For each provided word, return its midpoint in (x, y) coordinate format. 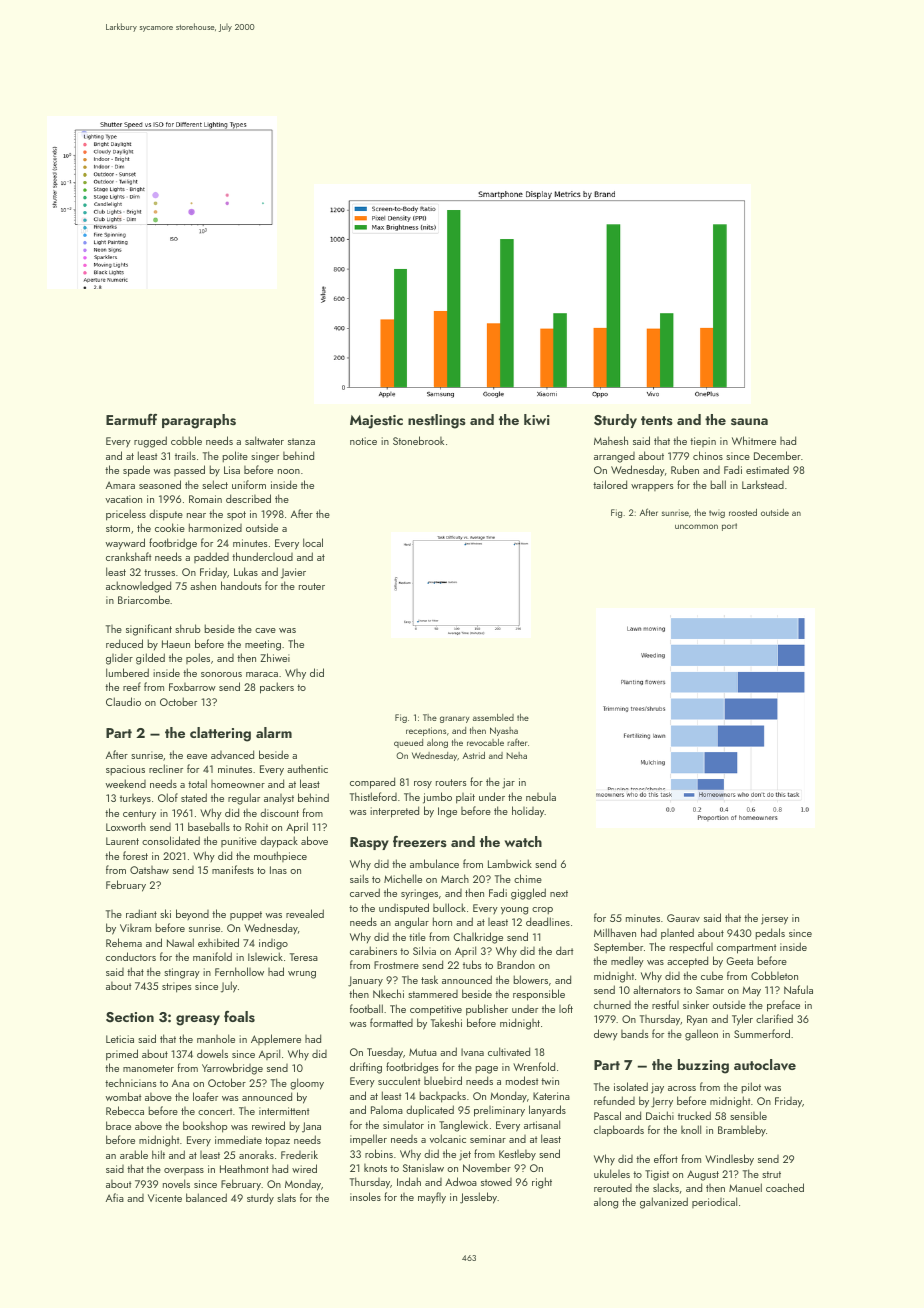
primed (122, 1055)
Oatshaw (149, 870)
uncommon (696, 526)
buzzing (703, 1066)
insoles (365, 1196)
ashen (203, 586)
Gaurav (683, 918)
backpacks (442, 1097)
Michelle (403, 878)
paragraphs (199, 421)
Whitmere (754, 440)
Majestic (376, 422)
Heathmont (244, 1168)
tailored (610, 484)
